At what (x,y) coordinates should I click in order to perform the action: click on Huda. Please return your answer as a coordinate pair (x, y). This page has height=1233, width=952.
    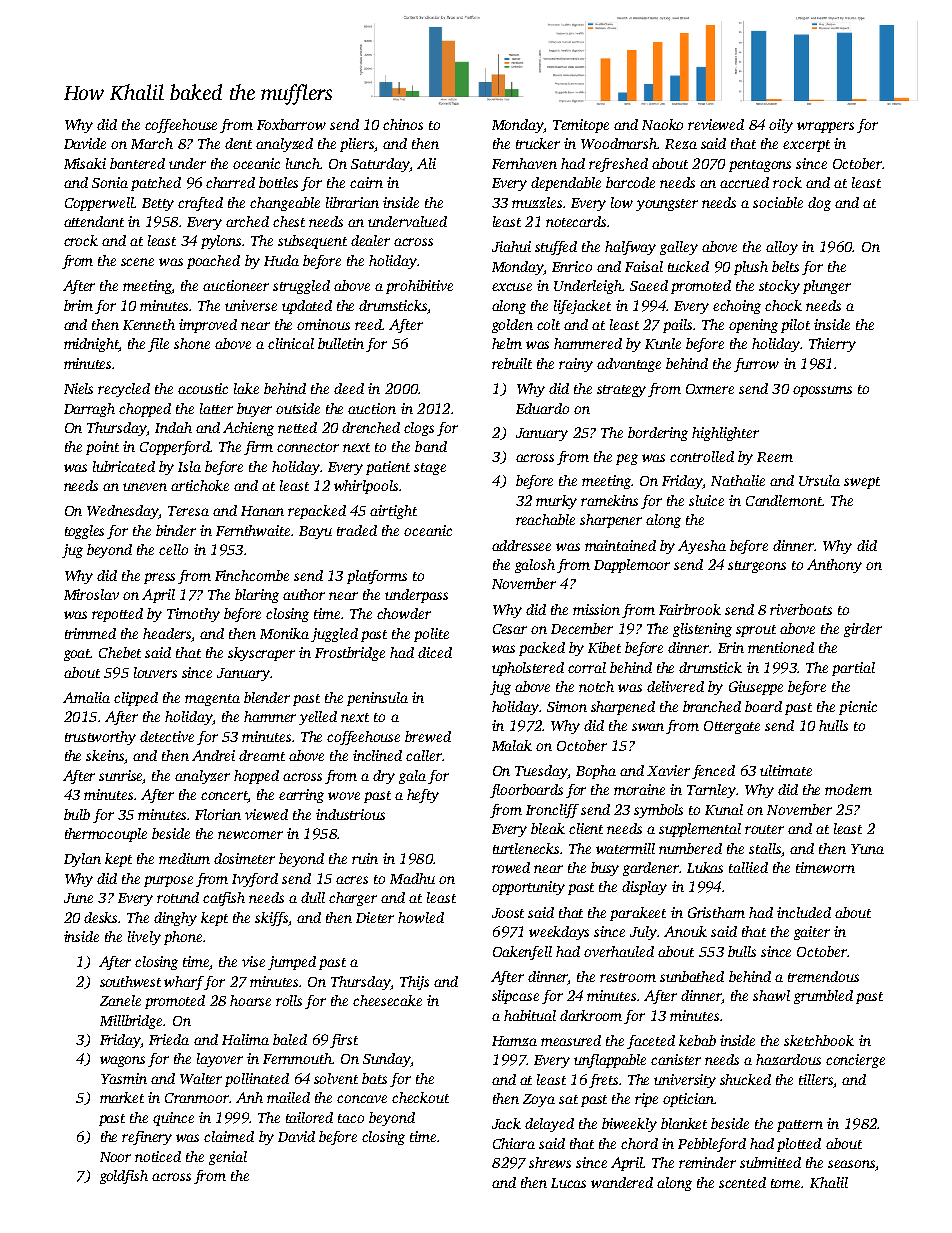
    Looking at the image, I should click on (281, 260).
